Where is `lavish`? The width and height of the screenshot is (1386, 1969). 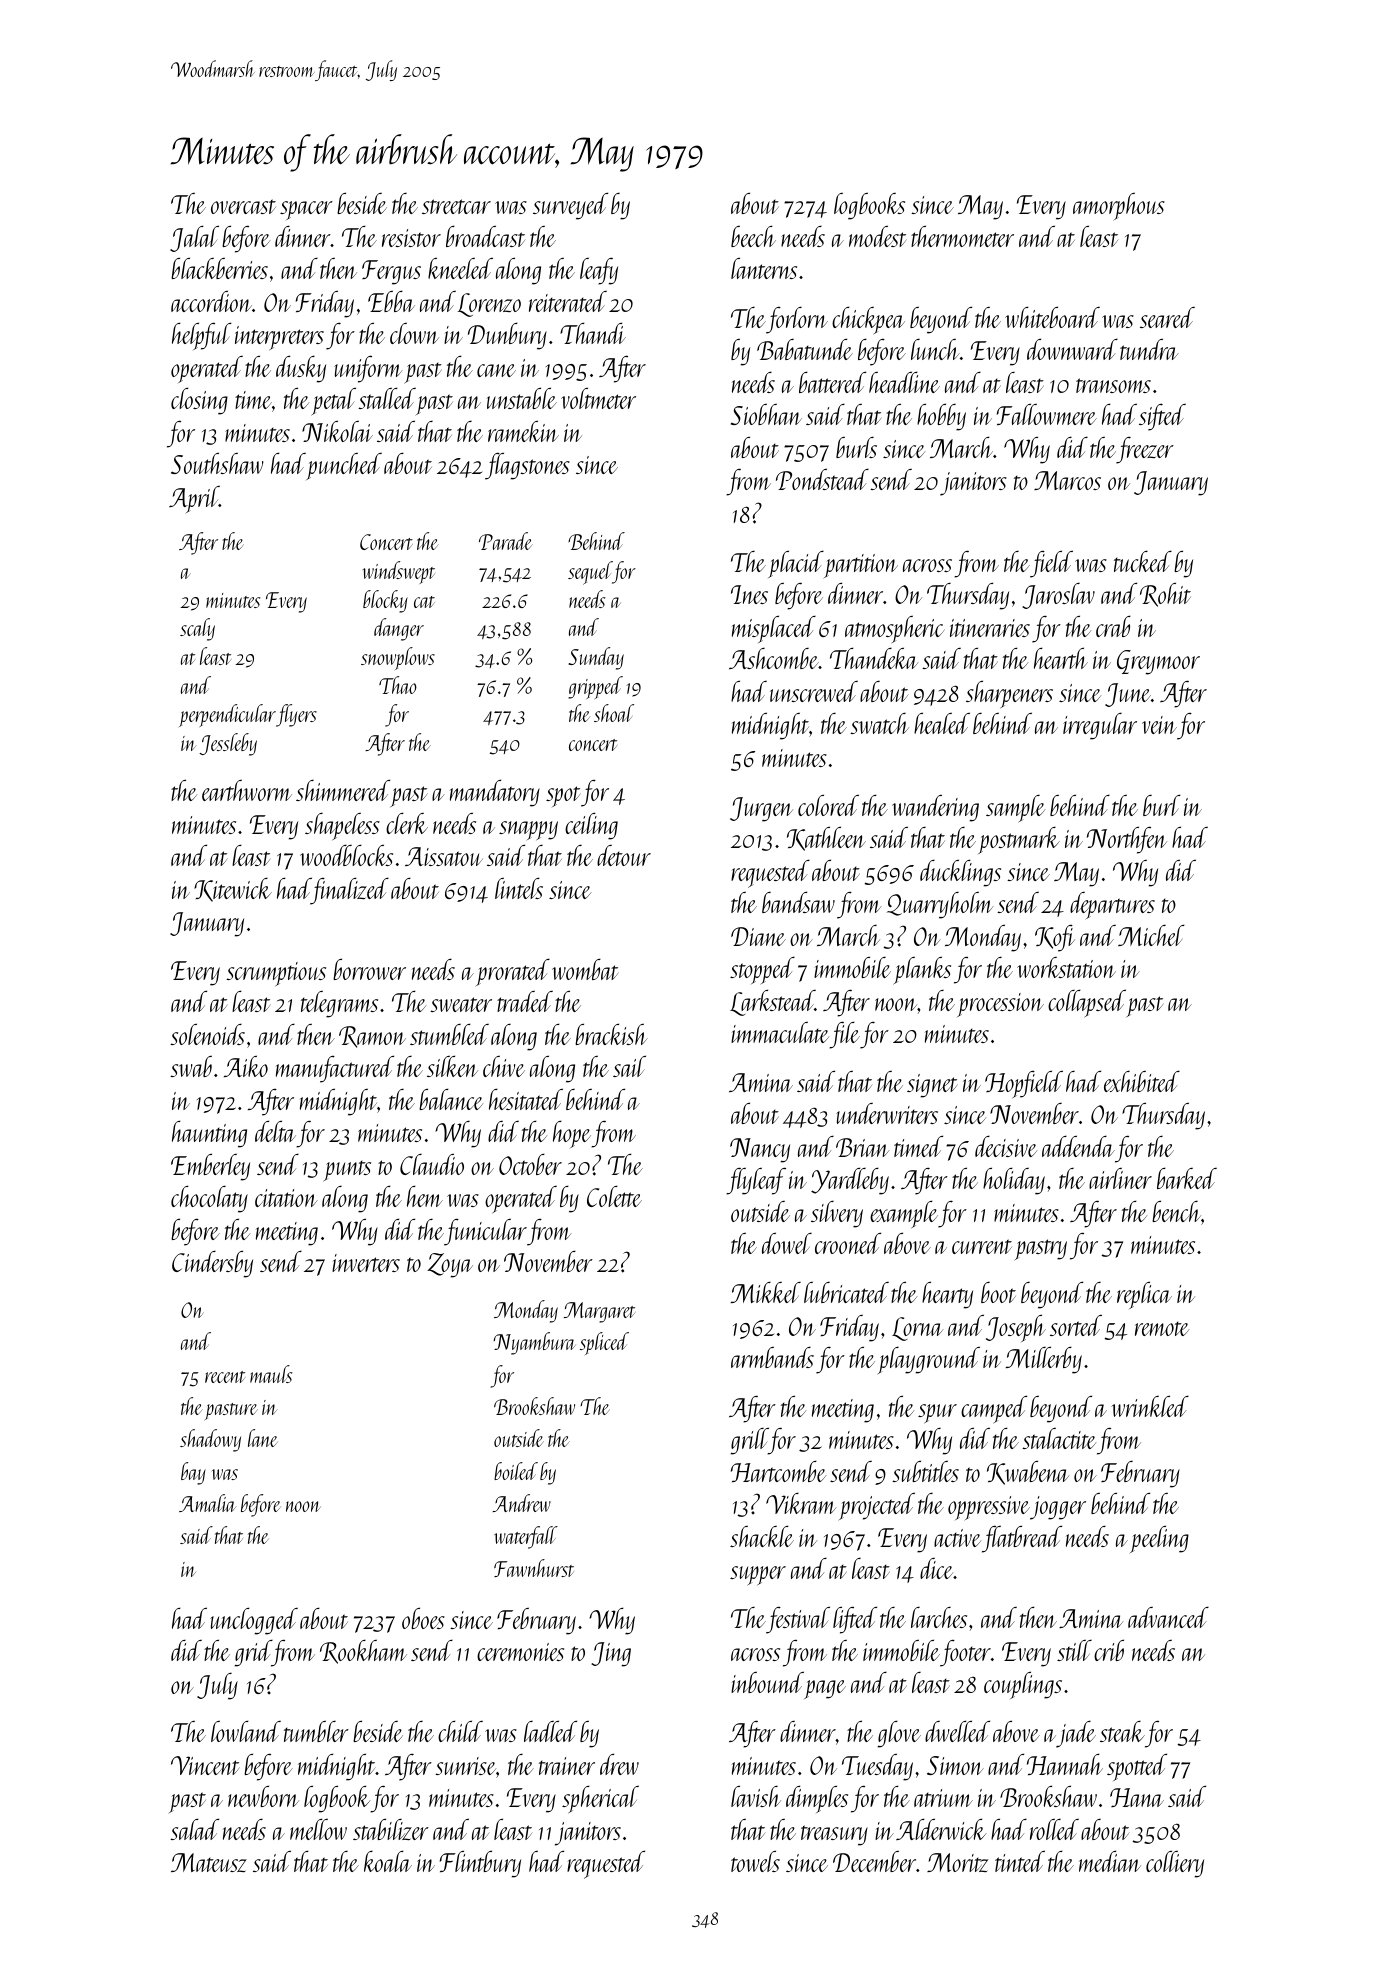 lavish is located at coordinates (756, 1796).
